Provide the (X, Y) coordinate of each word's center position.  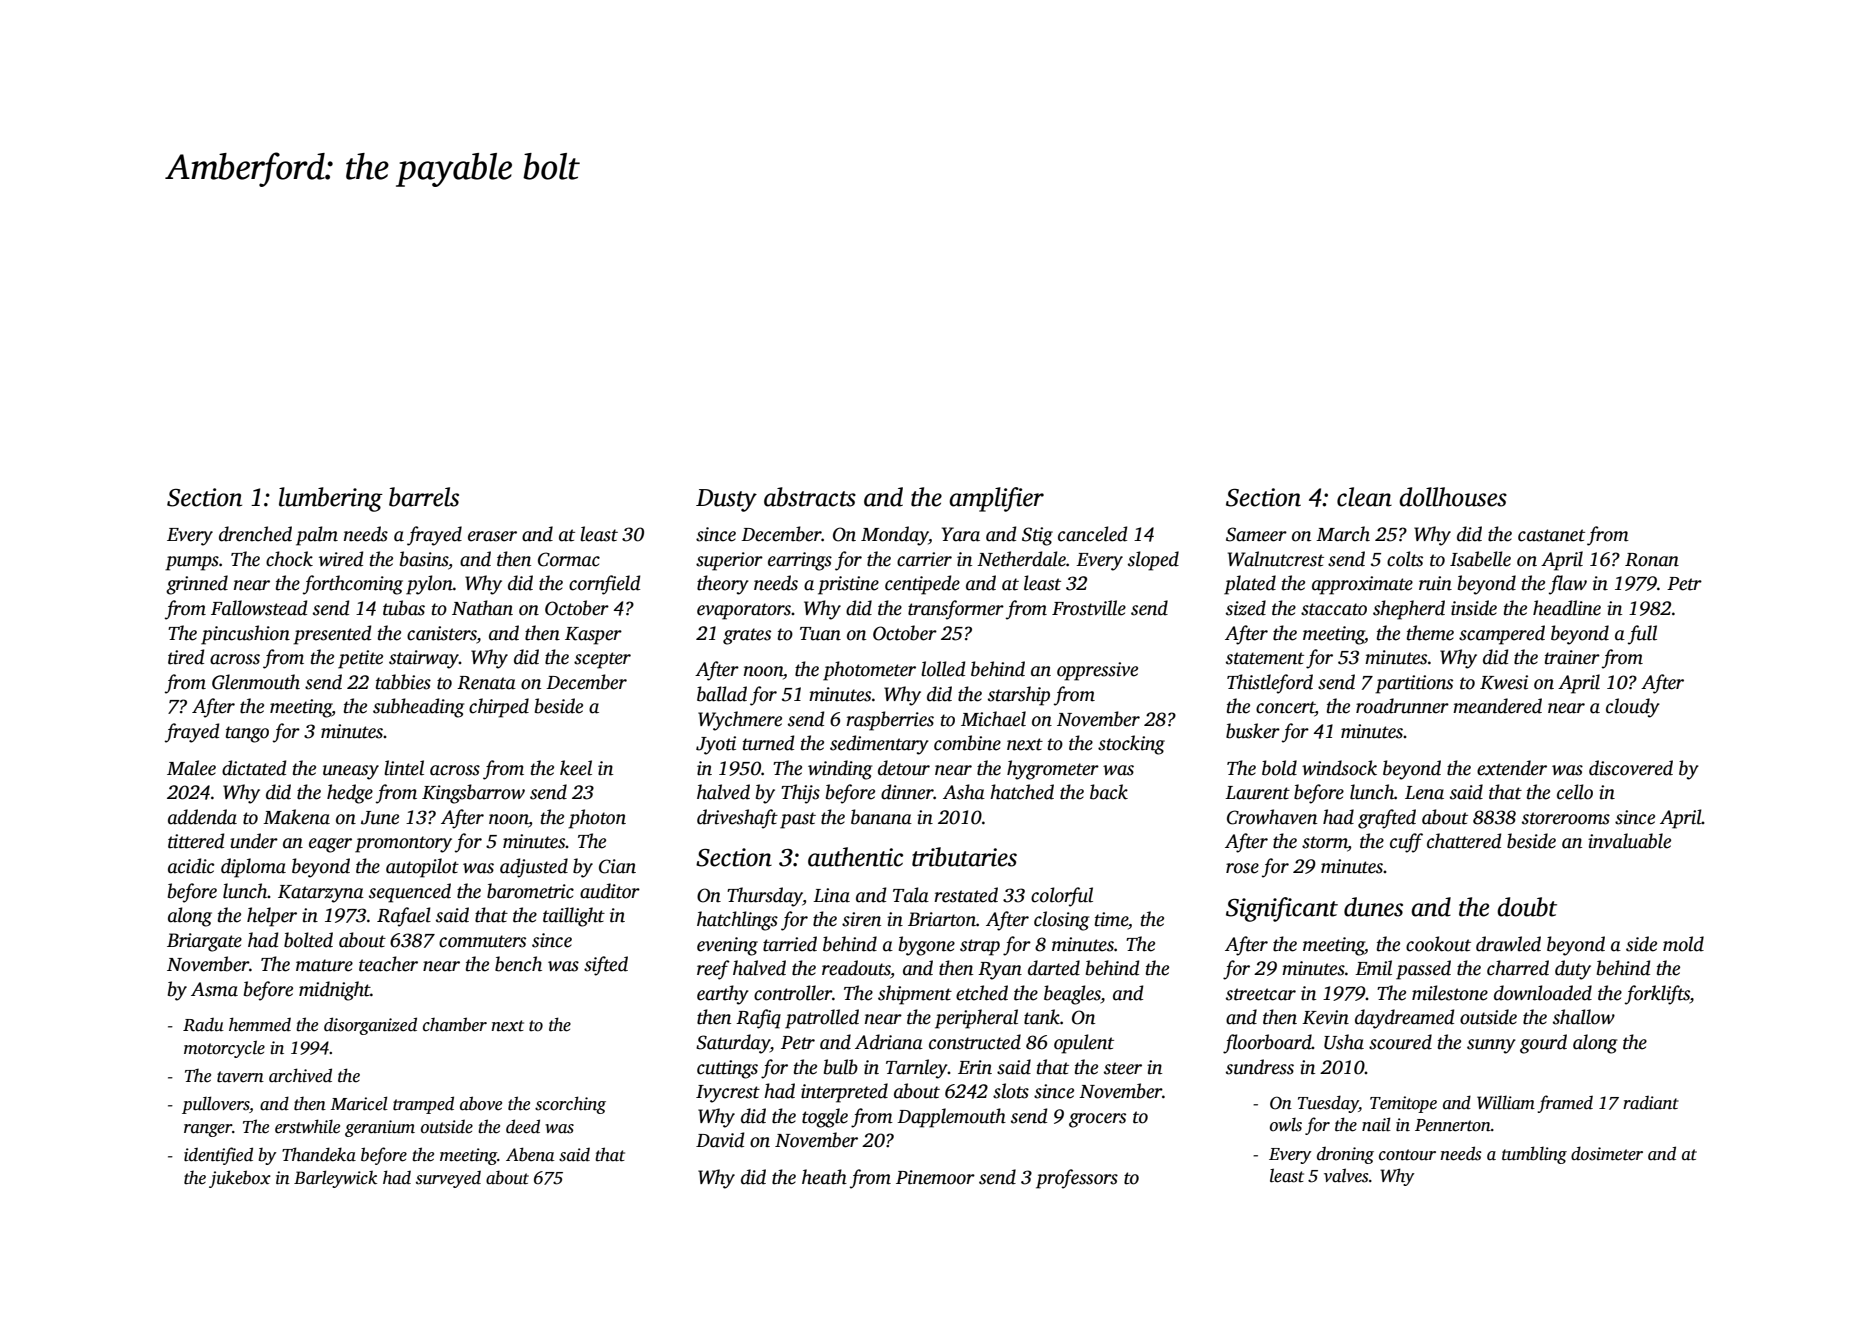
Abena (530, 1154)
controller (793, 993)
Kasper (593, 636)
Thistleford (1270, 684)
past (798, 820)
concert (1285, 708)
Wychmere (740, 721)
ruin (1435, 583)
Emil (1373, 968)
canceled (1092, 534)
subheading (418, 708)
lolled (943, 669)
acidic (191, 866)
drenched (255, 534)
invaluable (1629, 841)
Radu (203, 1024)
